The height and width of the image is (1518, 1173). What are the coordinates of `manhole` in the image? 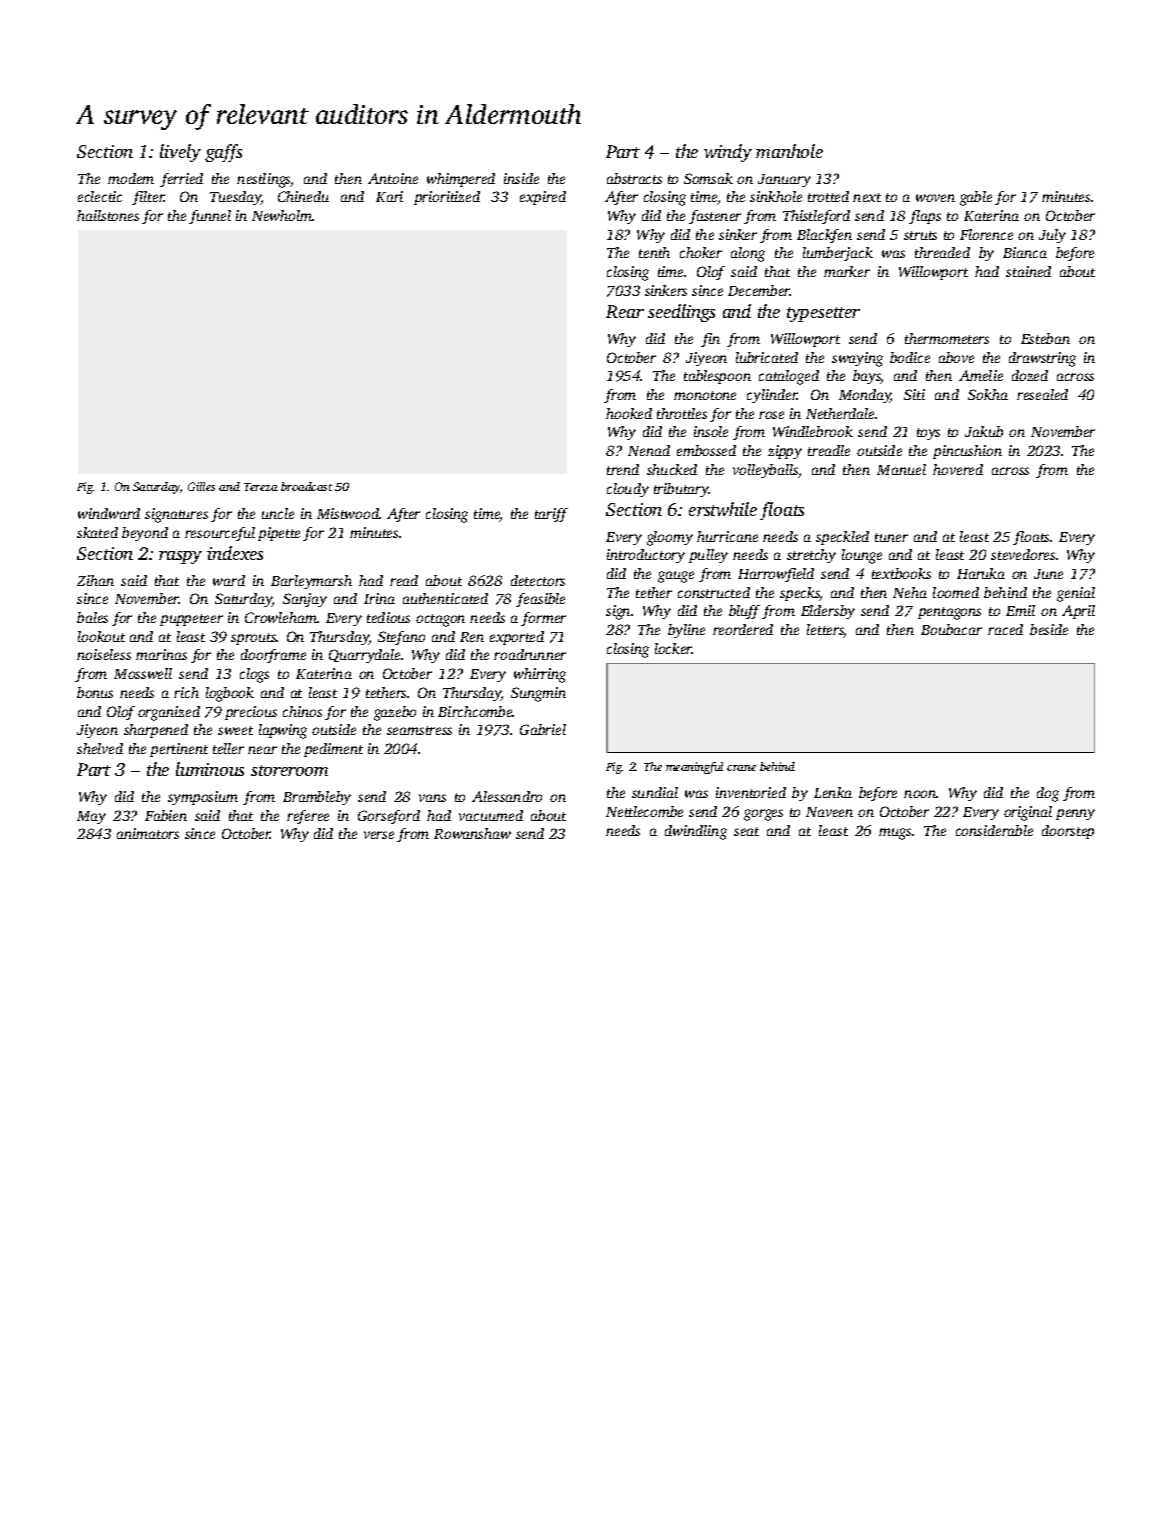 It's located at (789, 151).
